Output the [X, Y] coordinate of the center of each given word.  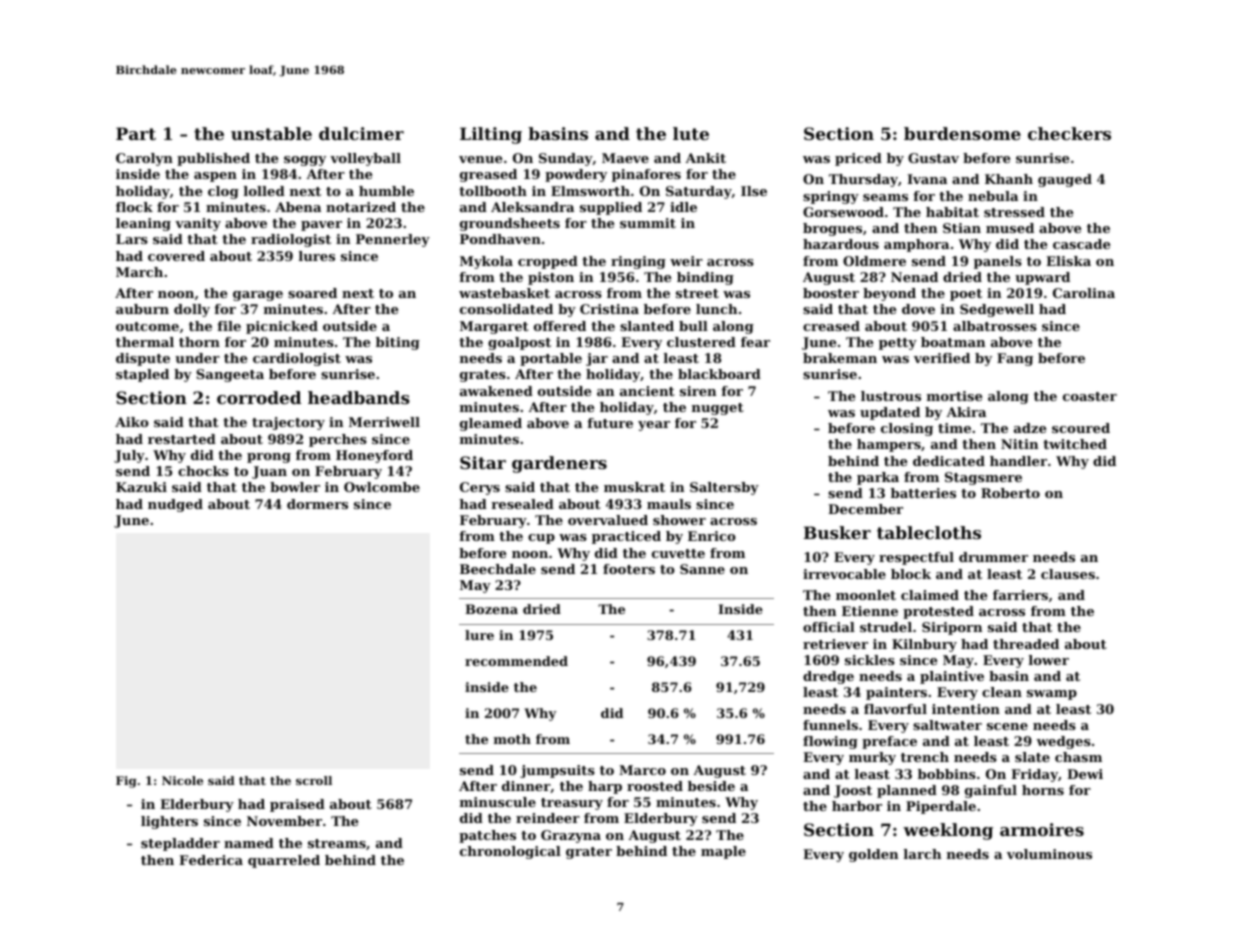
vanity [198, 224]
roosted [655, 786]
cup [541, 539]
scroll [314, 780]
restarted [182, 439]
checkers [1069, 133]
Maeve [625, 158]
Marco [642, 770]
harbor [857, 806]
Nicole [182, 780]
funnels [830, 725]
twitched [1075, 444]
